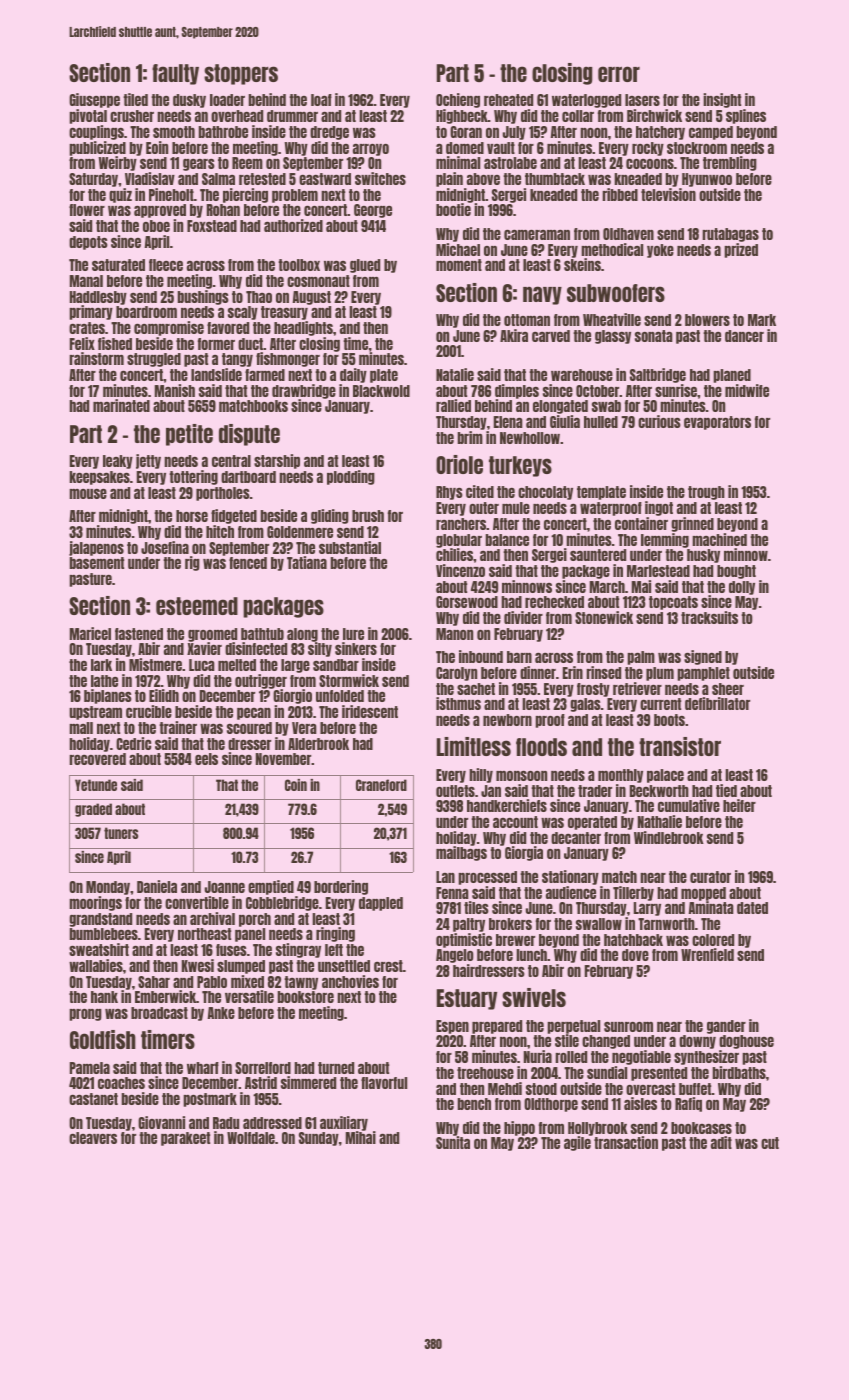  I want to click on sinkers, so click(356, 648).
